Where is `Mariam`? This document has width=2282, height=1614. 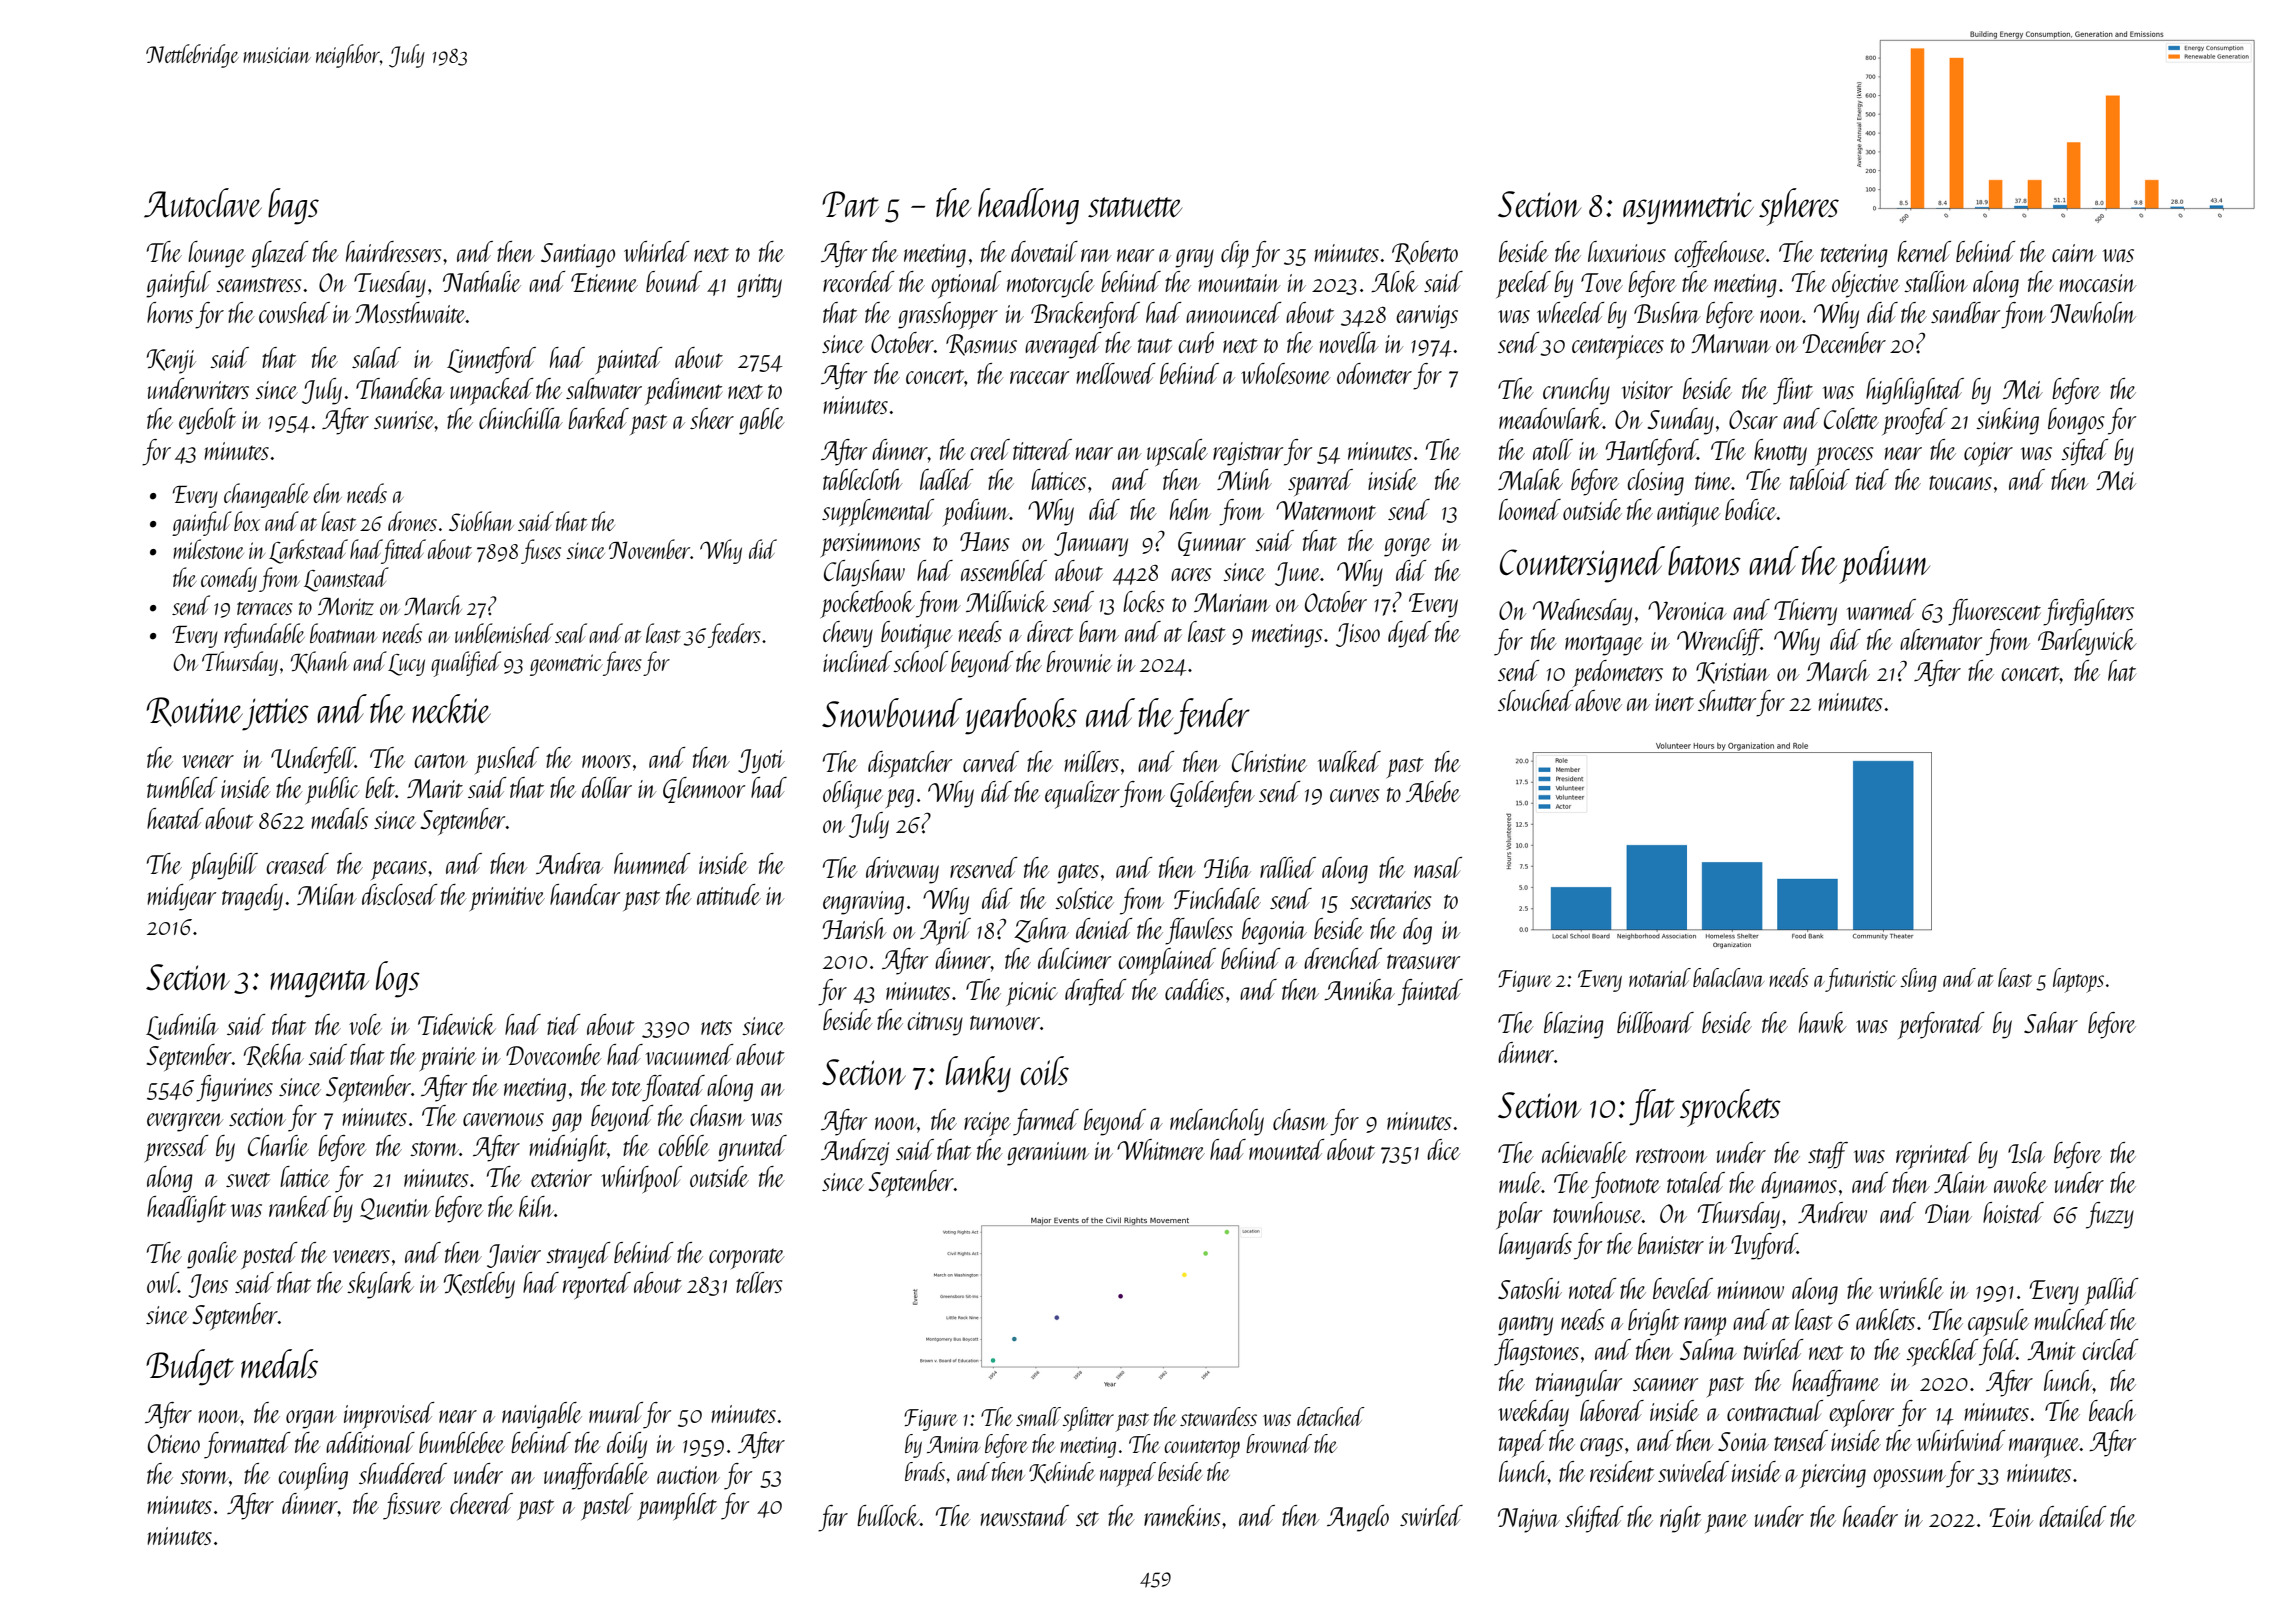 Mariam is located at coordinates (1232, 602).
